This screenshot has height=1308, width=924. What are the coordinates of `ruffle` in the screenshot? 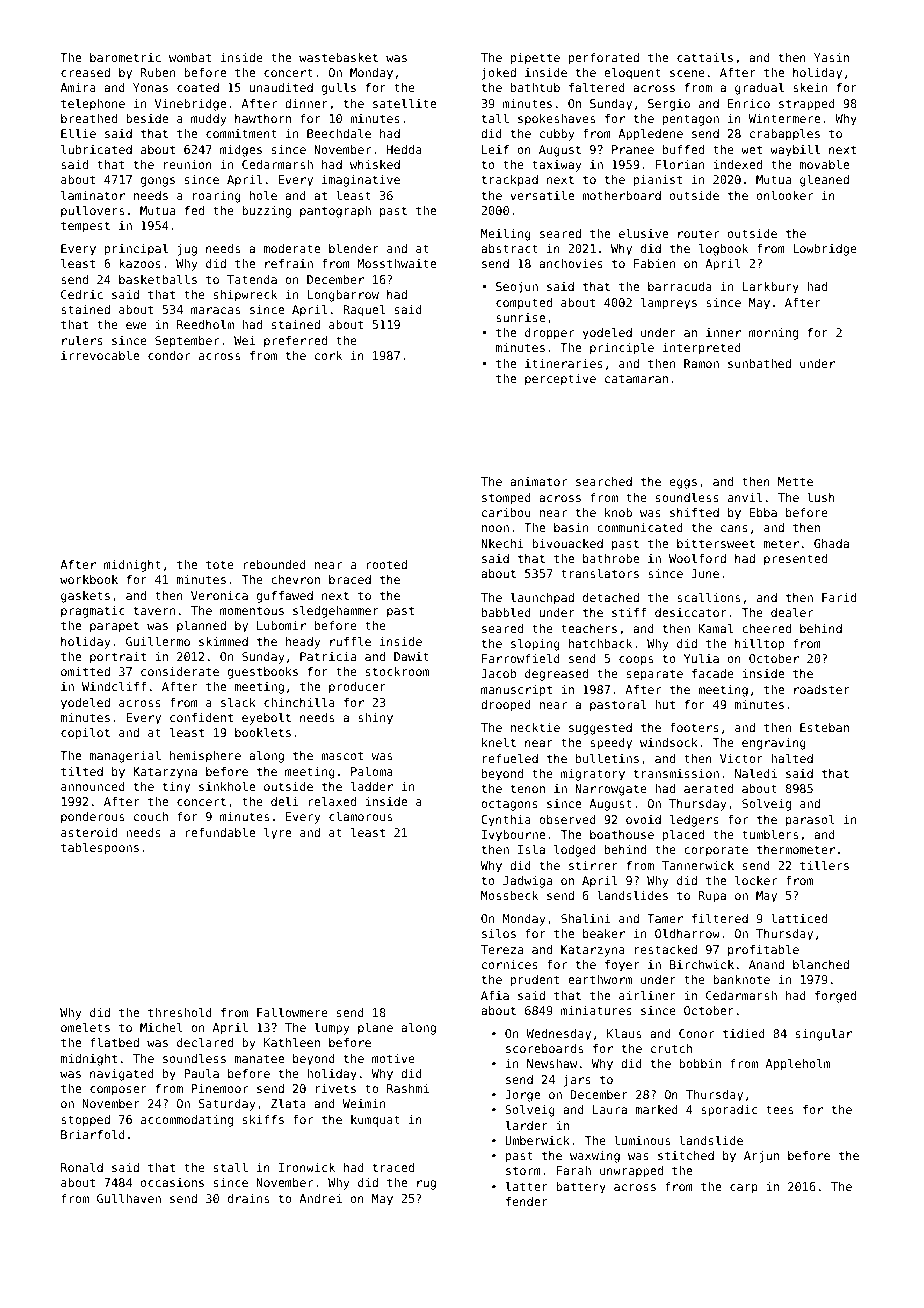 It's located at (350, 641).
